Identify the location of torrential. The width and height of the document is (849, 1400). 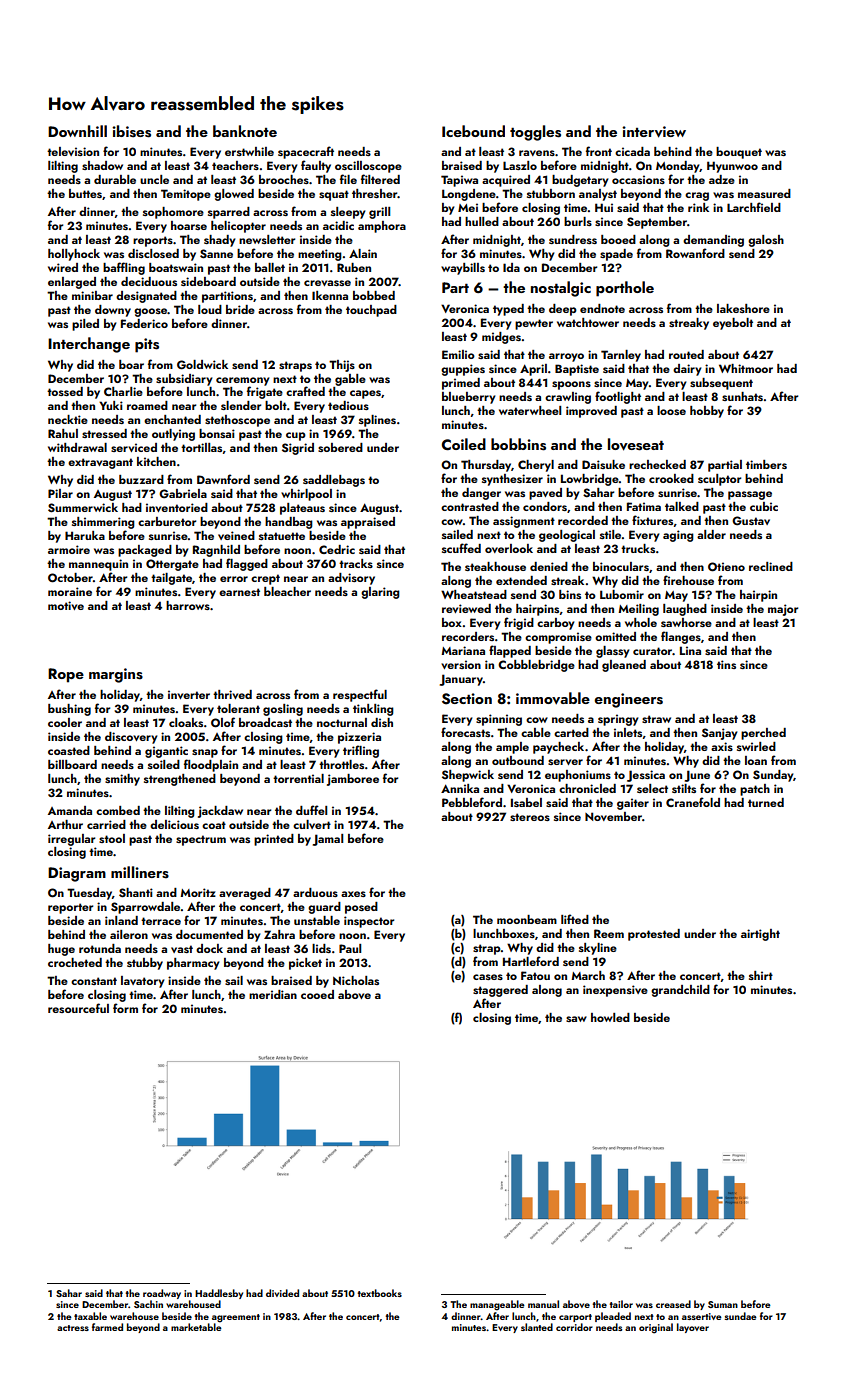
(298, 778).
